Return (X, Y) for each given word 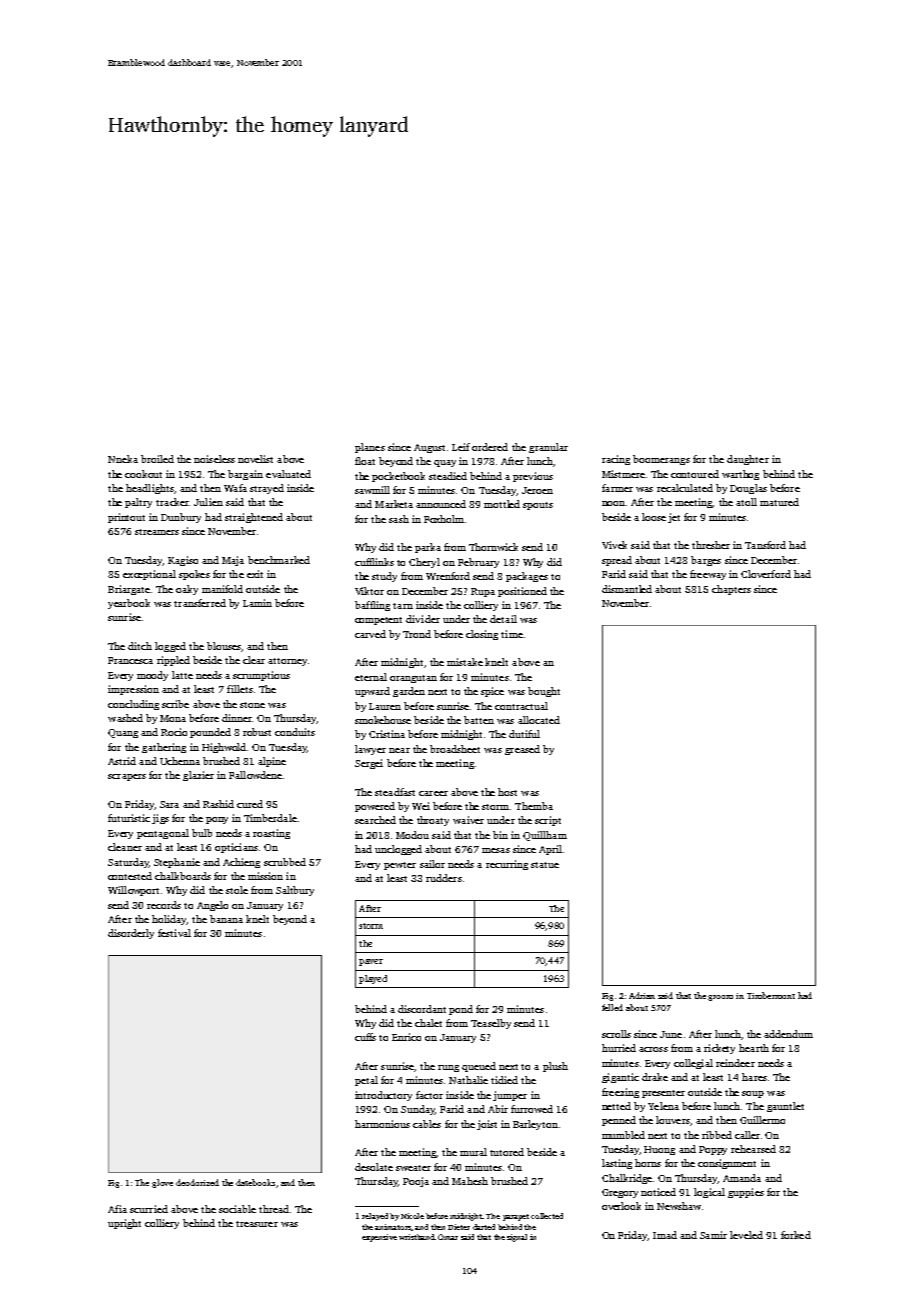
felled (612, 1007)
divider (423, 619)
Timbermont (771, 995)
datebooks (255, 1182)
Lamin (257, 603)
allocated (539, 720)
